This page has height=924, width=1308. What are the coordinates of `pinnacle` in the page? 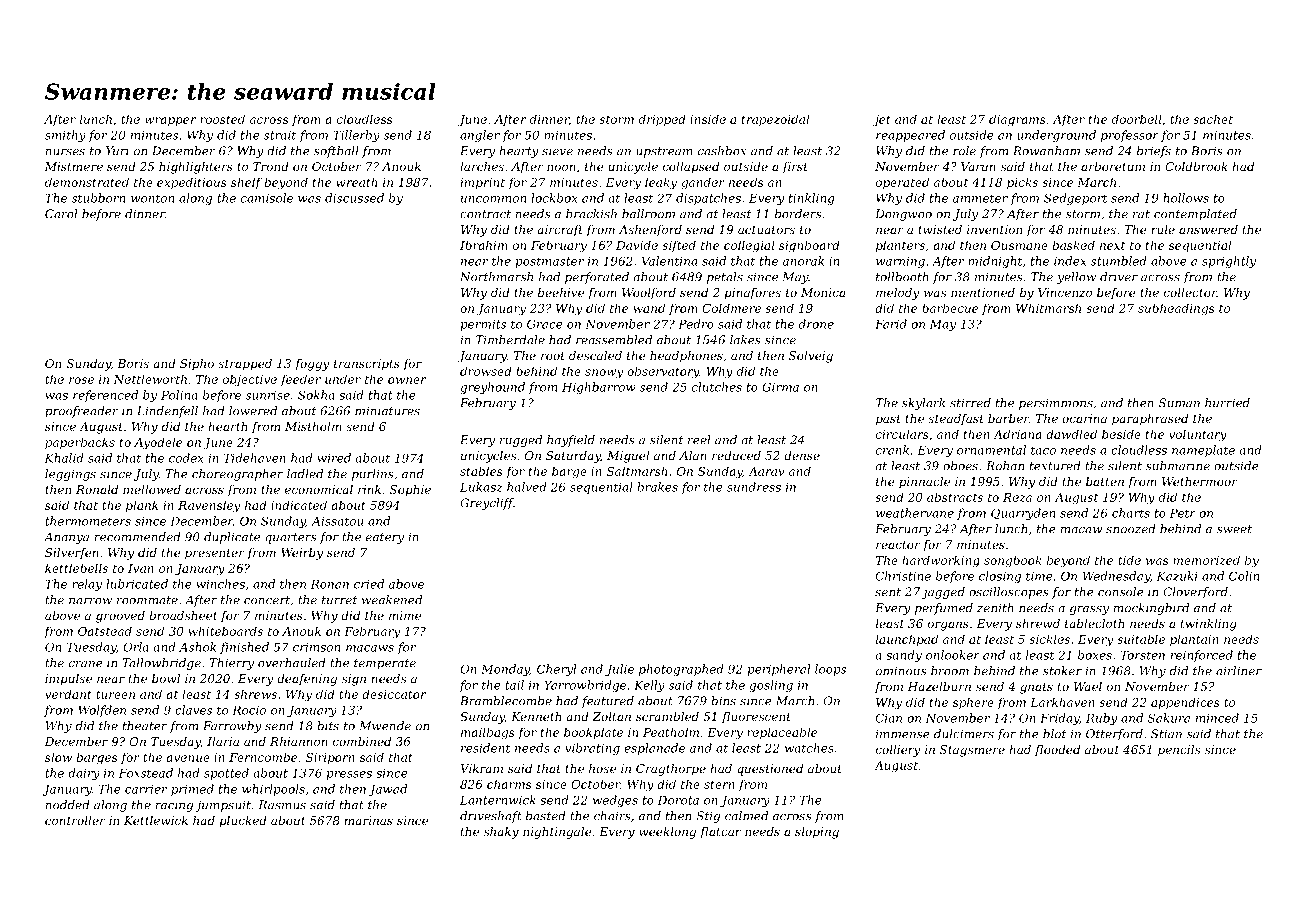 It's located at (924, 483).
